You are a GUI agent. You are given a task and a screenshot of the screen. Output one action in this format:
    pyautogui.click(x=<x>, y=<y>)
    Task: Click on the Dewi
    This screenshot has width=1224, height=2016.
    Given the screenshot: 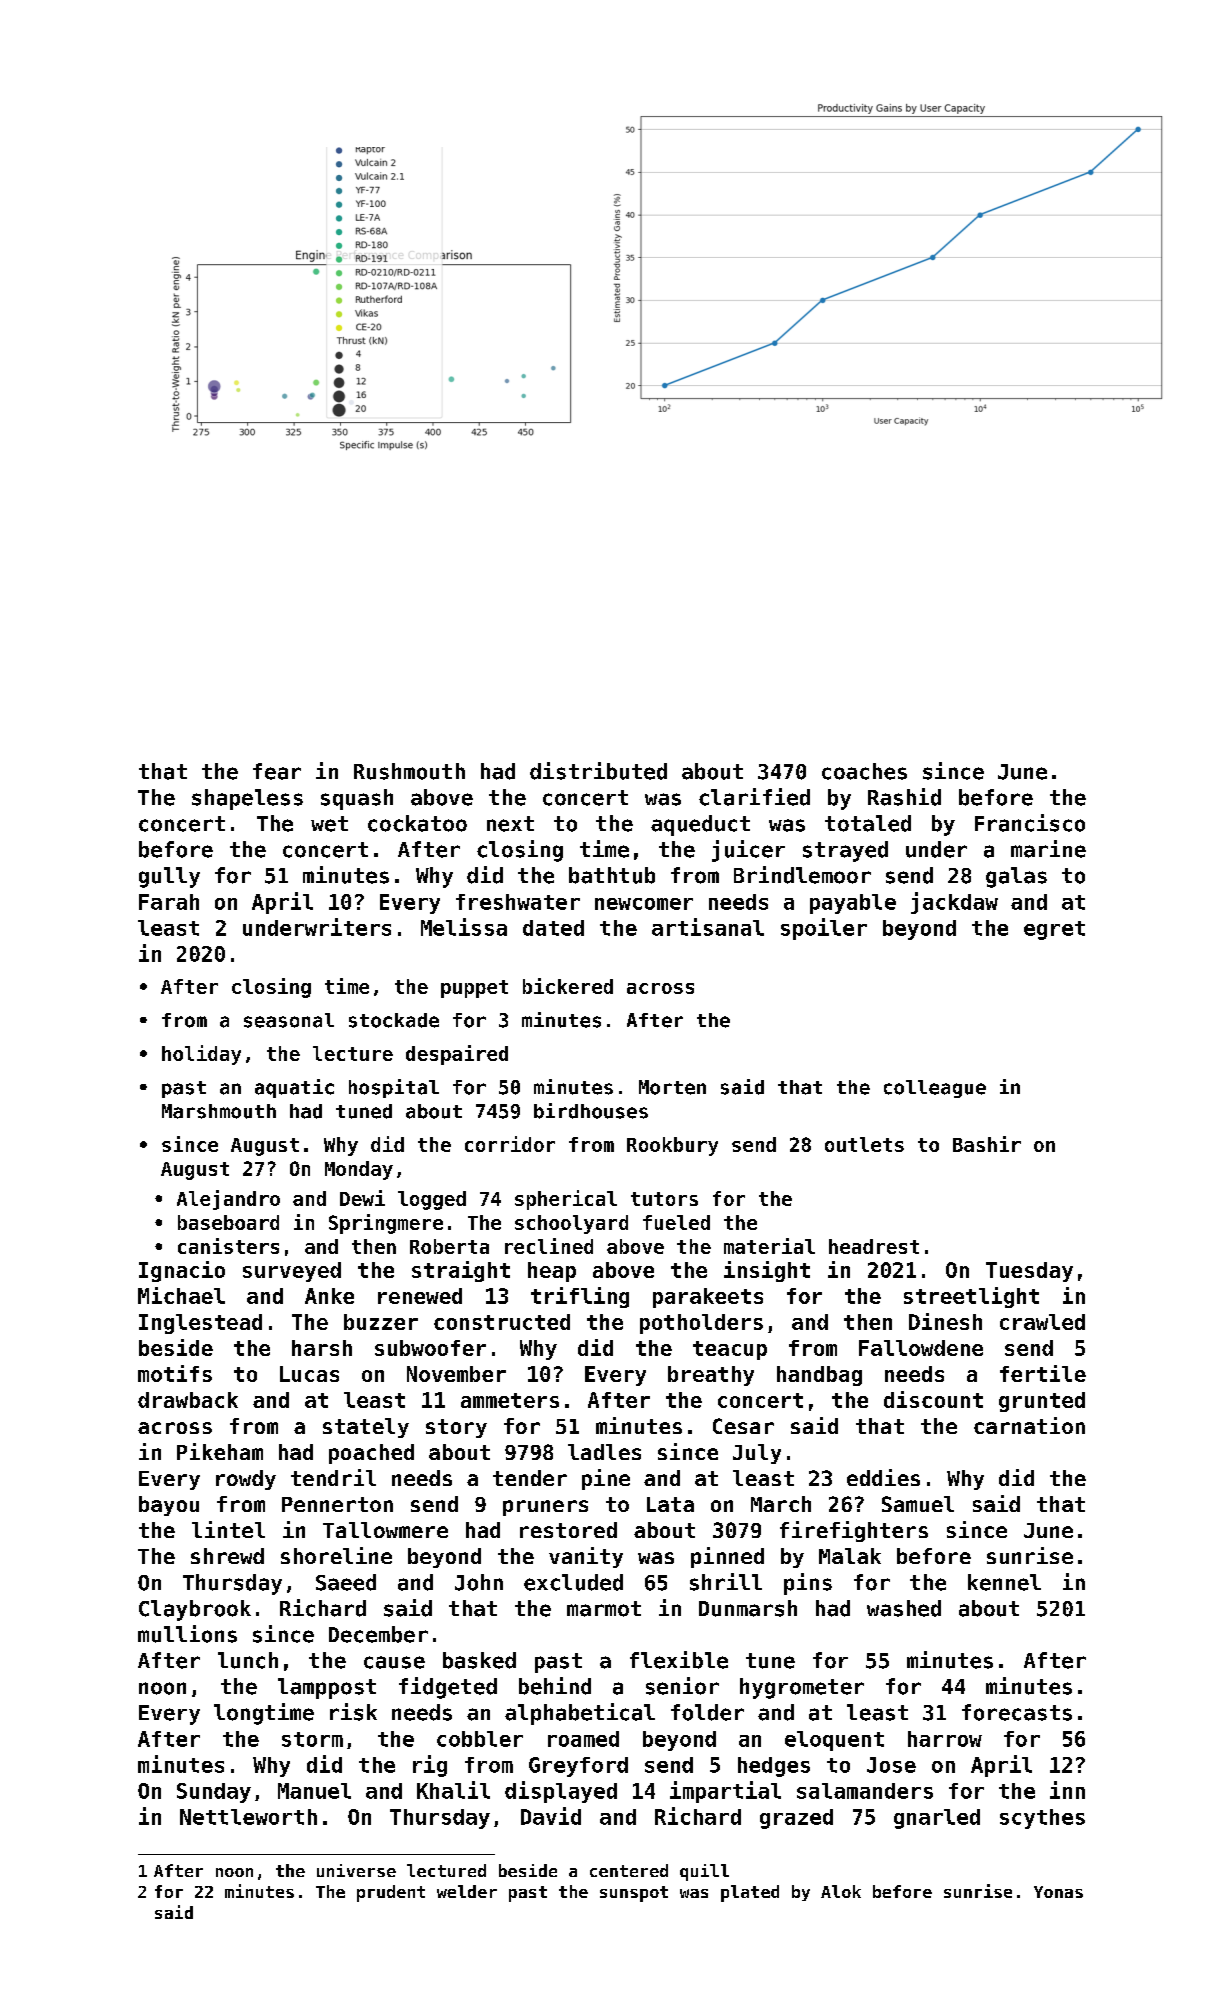 What is the action you would take?
    pyautogui.click(x=362, y=1198)
